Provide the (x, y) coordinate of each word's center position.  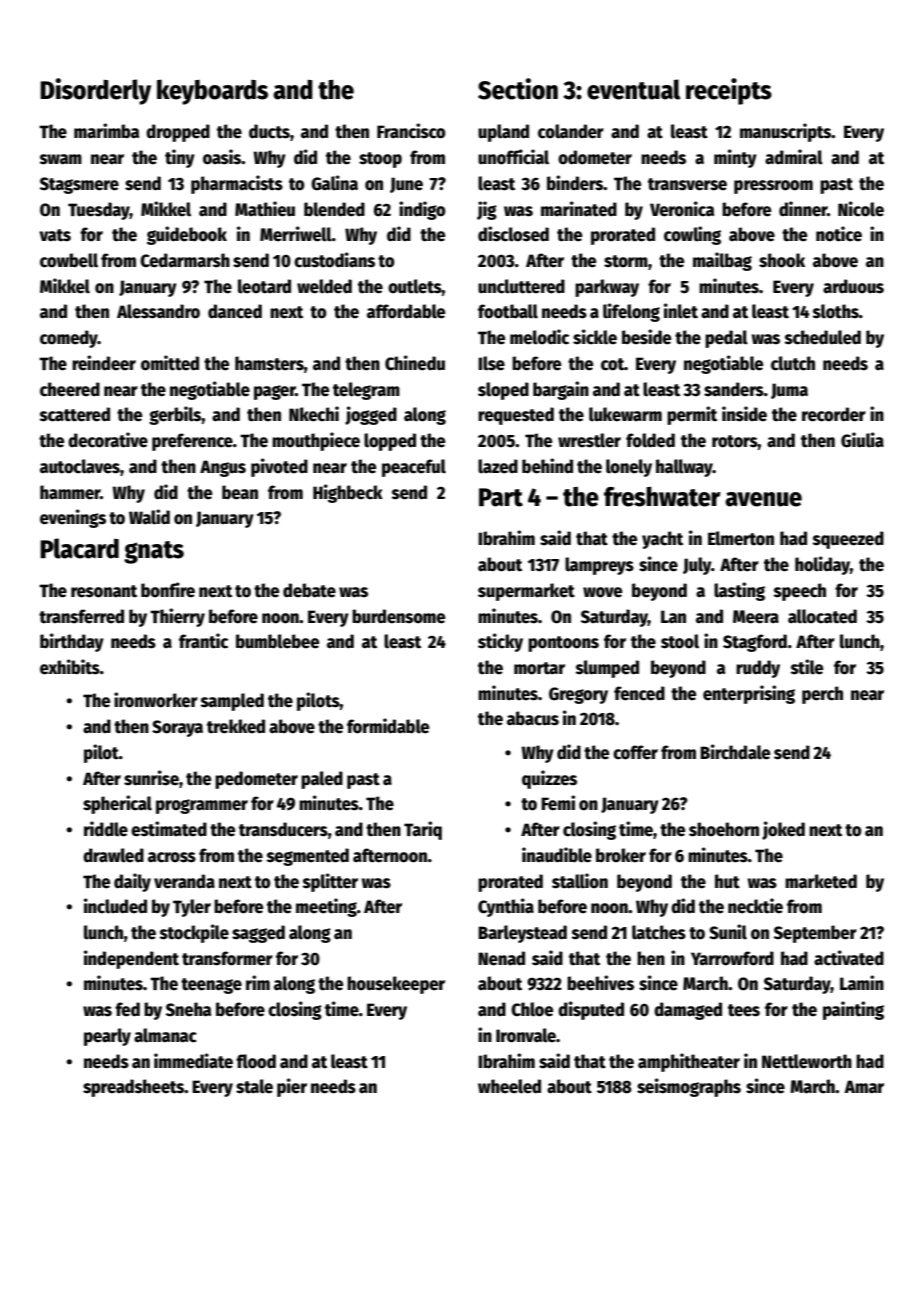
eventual (633, 89)
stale (254, 1086)
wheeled (509, 1086)
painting (853, 1010)
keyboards (212, 92)
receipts (729, 91)
